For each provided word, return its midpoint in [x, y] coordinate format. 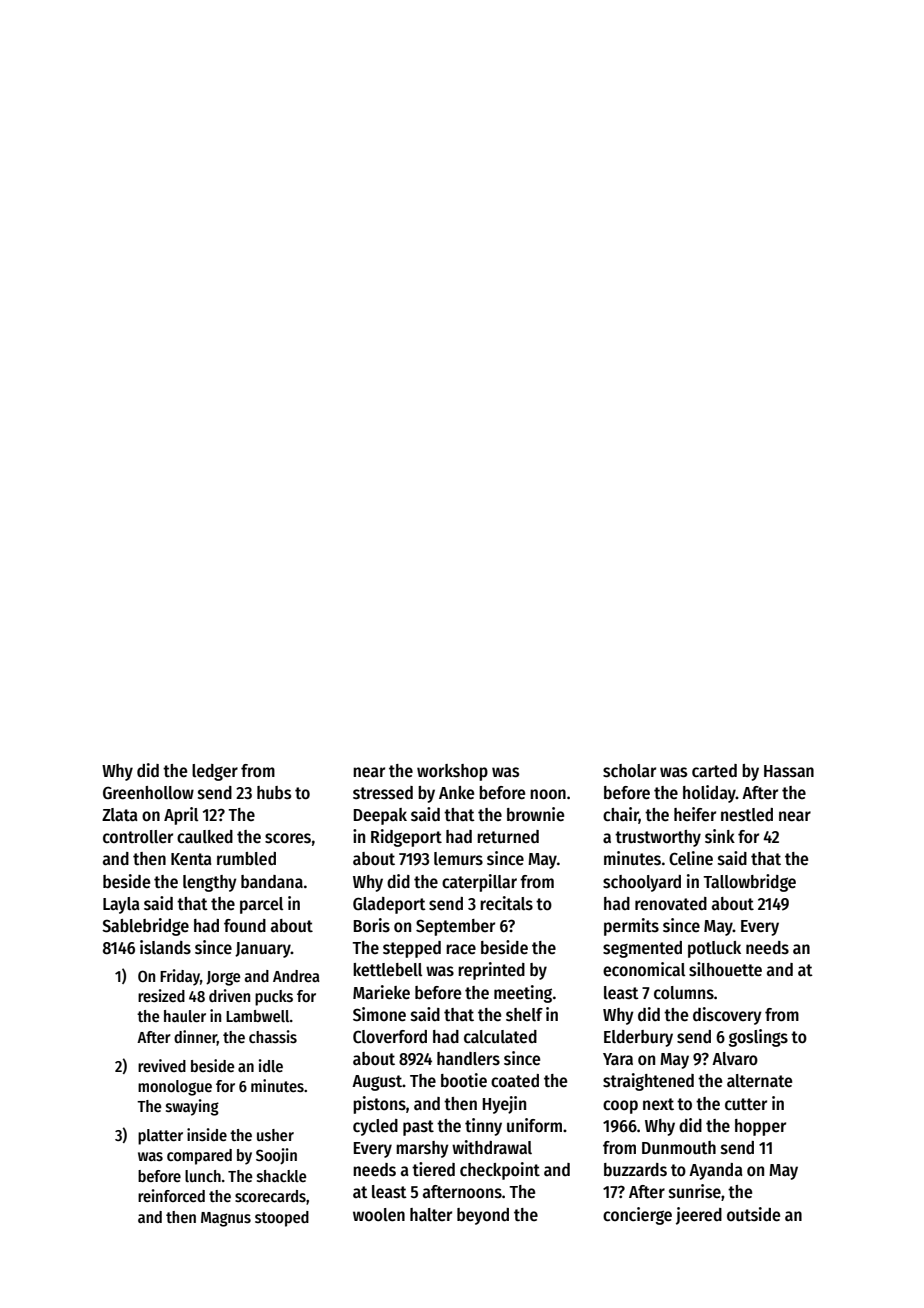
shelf [524, 1015]
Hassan [789, 771]
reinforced [171, 1195]
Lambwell [258, 1016]
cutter [746, 1104]
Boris [372, 925]
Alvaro [735, 1059]
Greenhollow [148, 793]
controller [138, 837]
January [263, 950]
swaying [192, 1107]
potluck [714, 949]
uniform [534, 1125]
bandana [272, 881]
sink [720, 836]
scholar [629, 771]
